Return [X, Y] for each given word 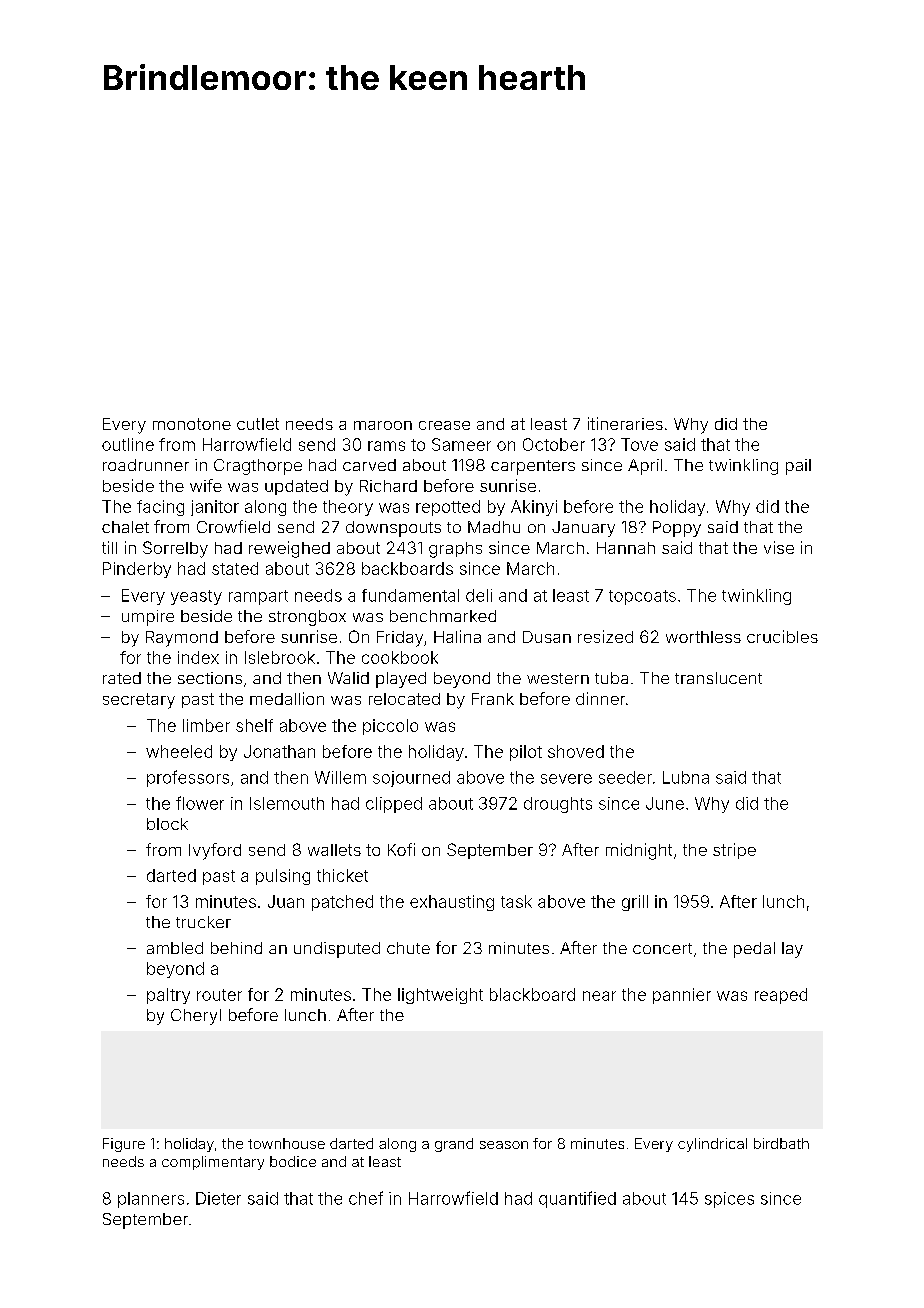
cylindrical [712, 1145]
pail [798, 467]
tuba [611, 678]
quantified [577, 1199]
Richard [388, 486]
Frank [493, 699]
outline [128, 444]
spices [729, 1200]
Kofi [401, 849]
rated [122, 678]
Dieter [218, 1198]
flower [200, 803]
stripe [734, 851]
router [219, 995]
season [504, 1145]
